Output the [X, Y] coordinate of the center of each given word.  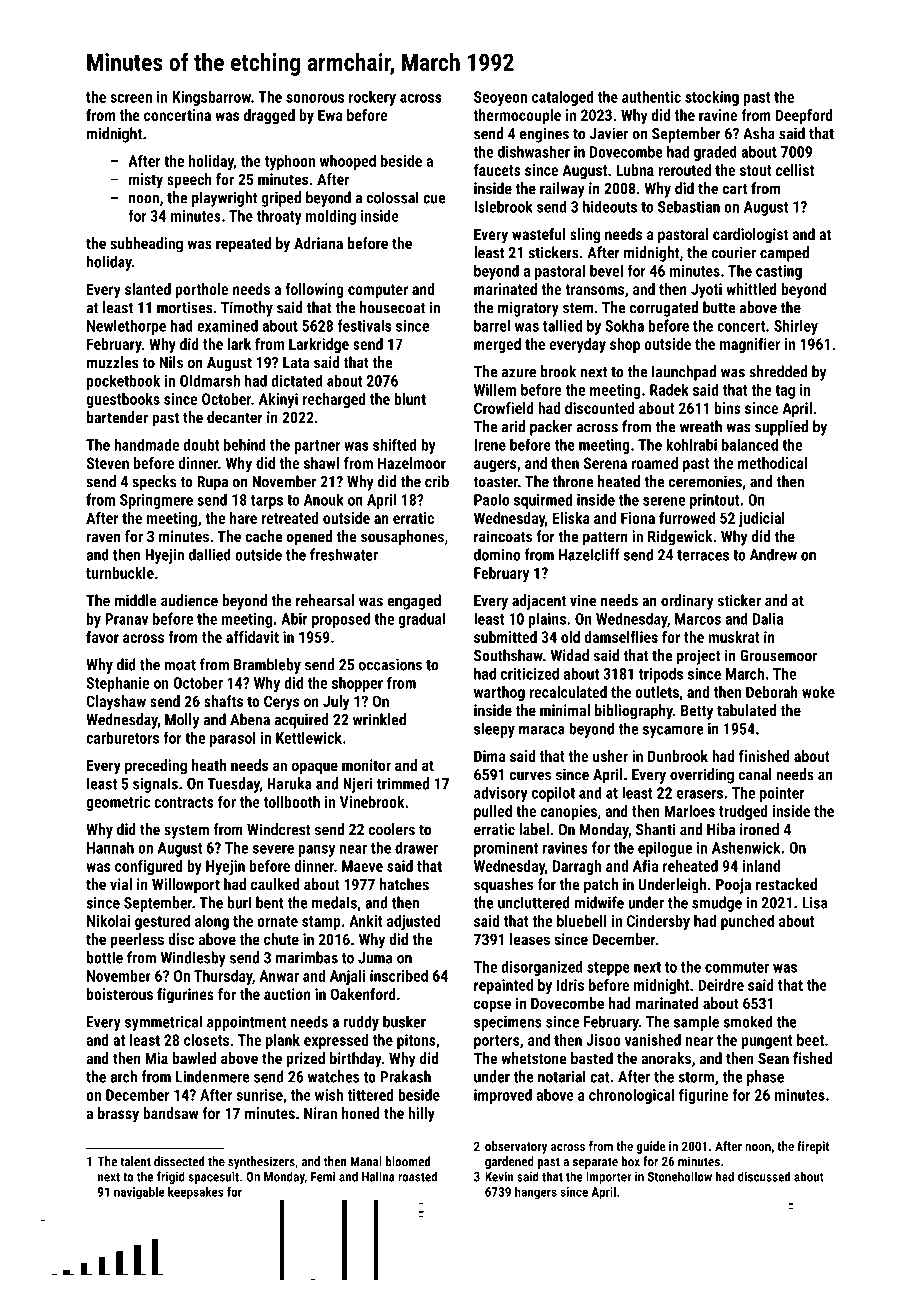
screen [131, 98]
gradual [422, 620]
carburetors [122, 737]
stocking [712, 98]
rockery [372, 98]
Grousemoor [778, 655]
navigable [139, 1193]
